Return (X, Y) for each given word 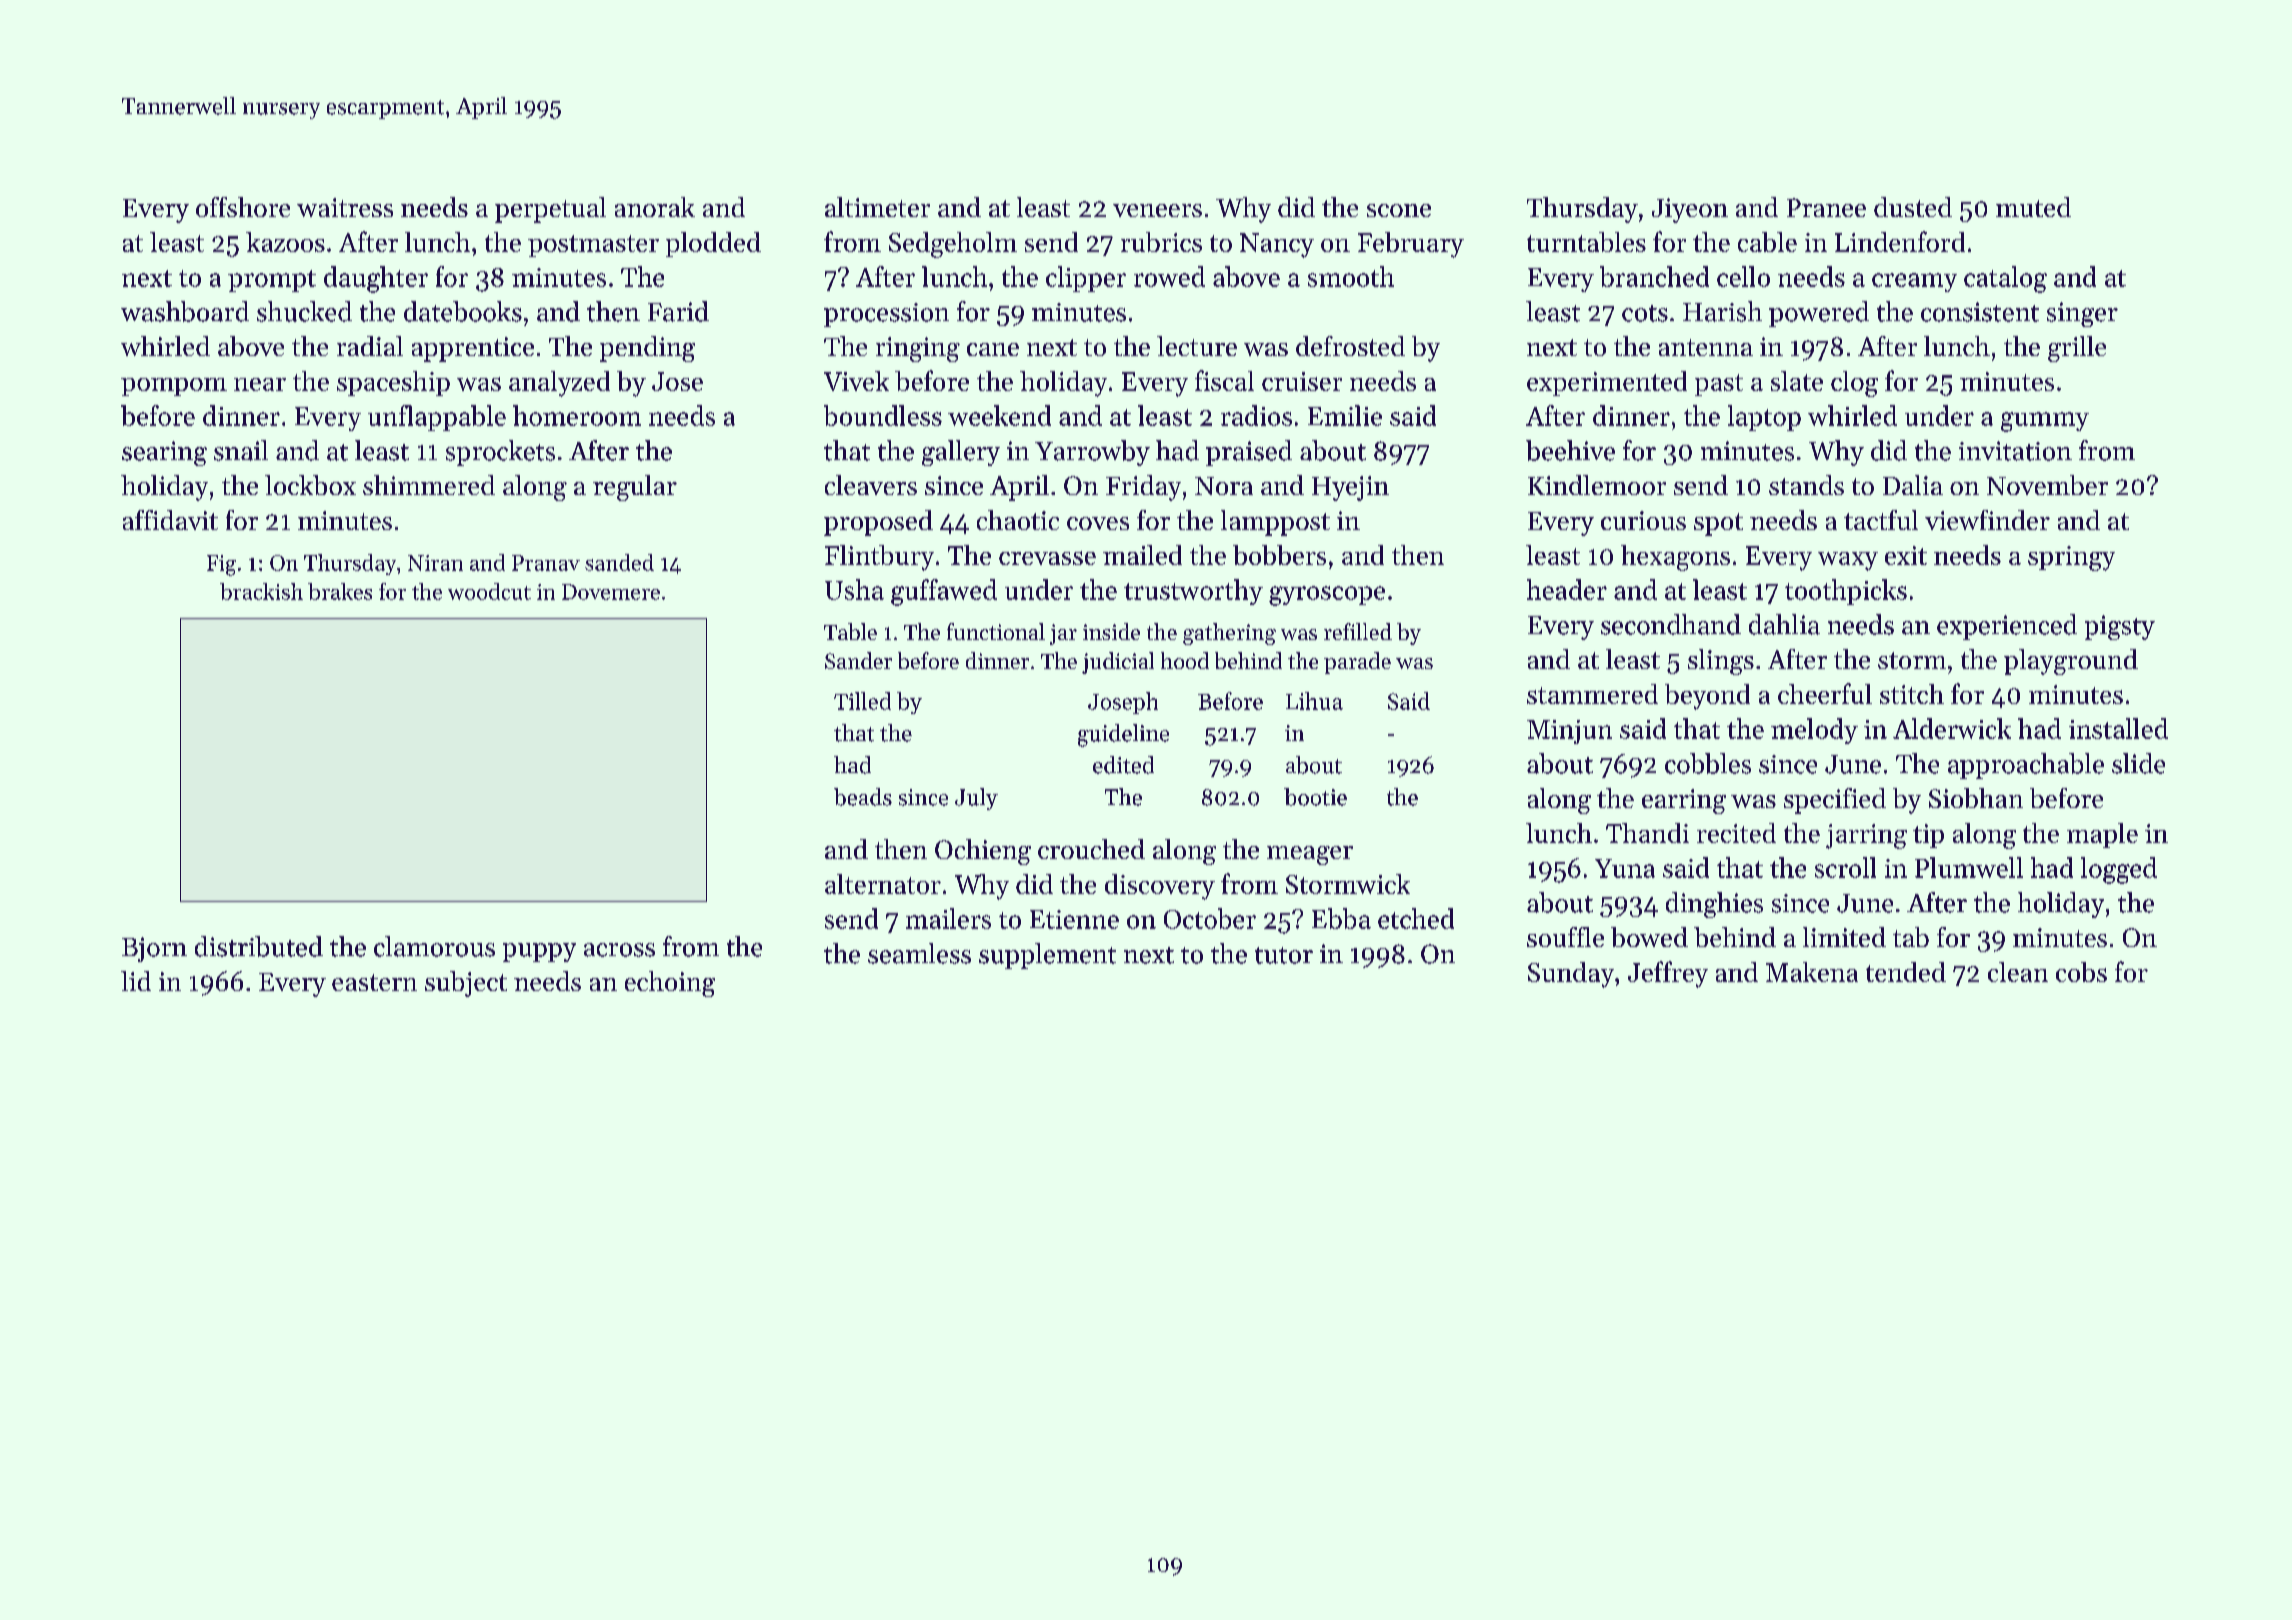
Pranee (1826, 207)
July (976, 799)
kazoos (285, 242)
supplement (1047, 956)
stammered (1592, 694)
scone (1399, 210)
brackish (261, 591)
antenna (1706, 347)
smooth (1351, 276)
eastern (374, 982)
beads (863, 797)
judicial (1118, 663)
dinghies (1714, 905)
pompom (174, 387)
